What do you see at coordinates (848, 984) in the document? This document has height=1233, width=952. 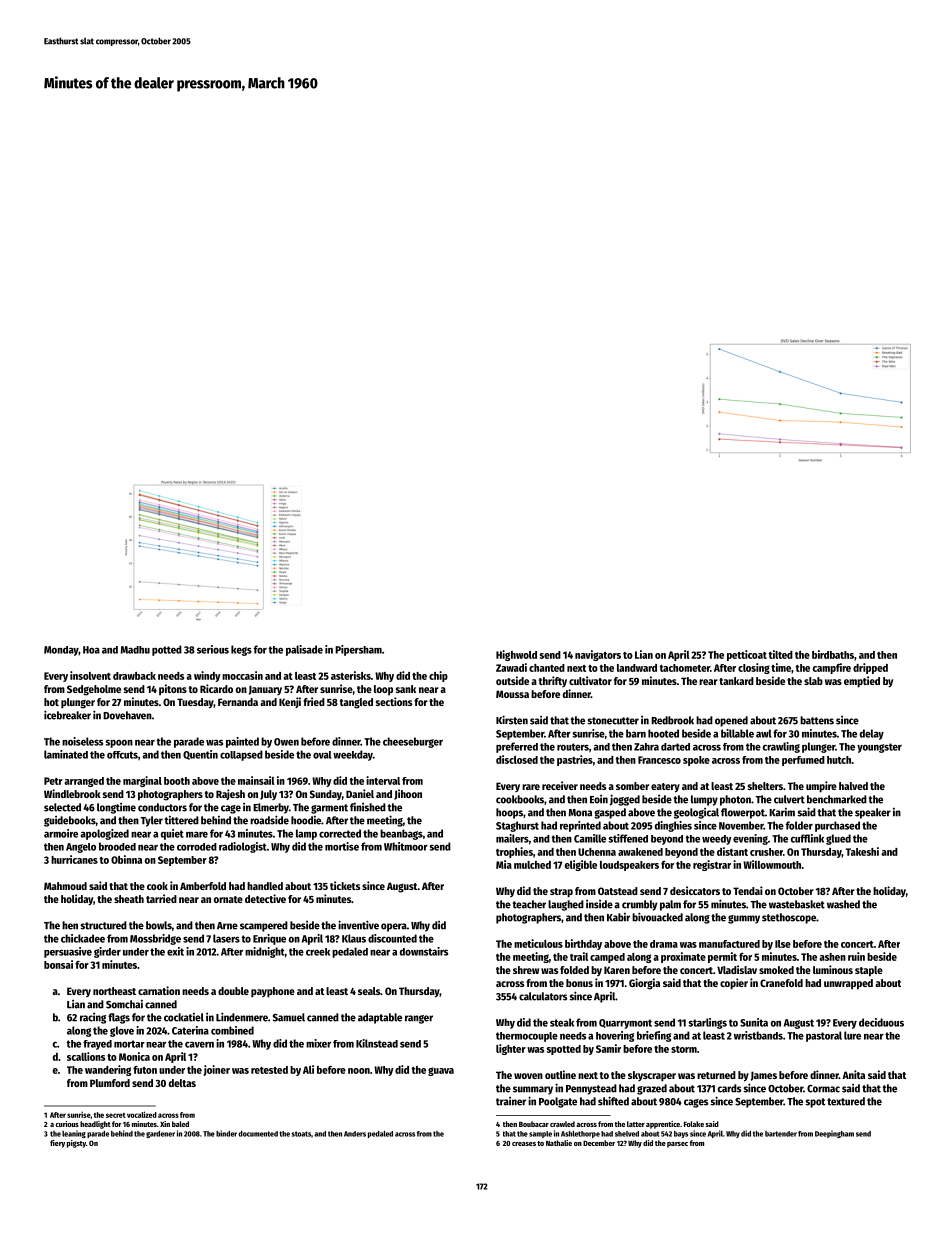 I see `unwrapped` at bounding box center [848, 984].
